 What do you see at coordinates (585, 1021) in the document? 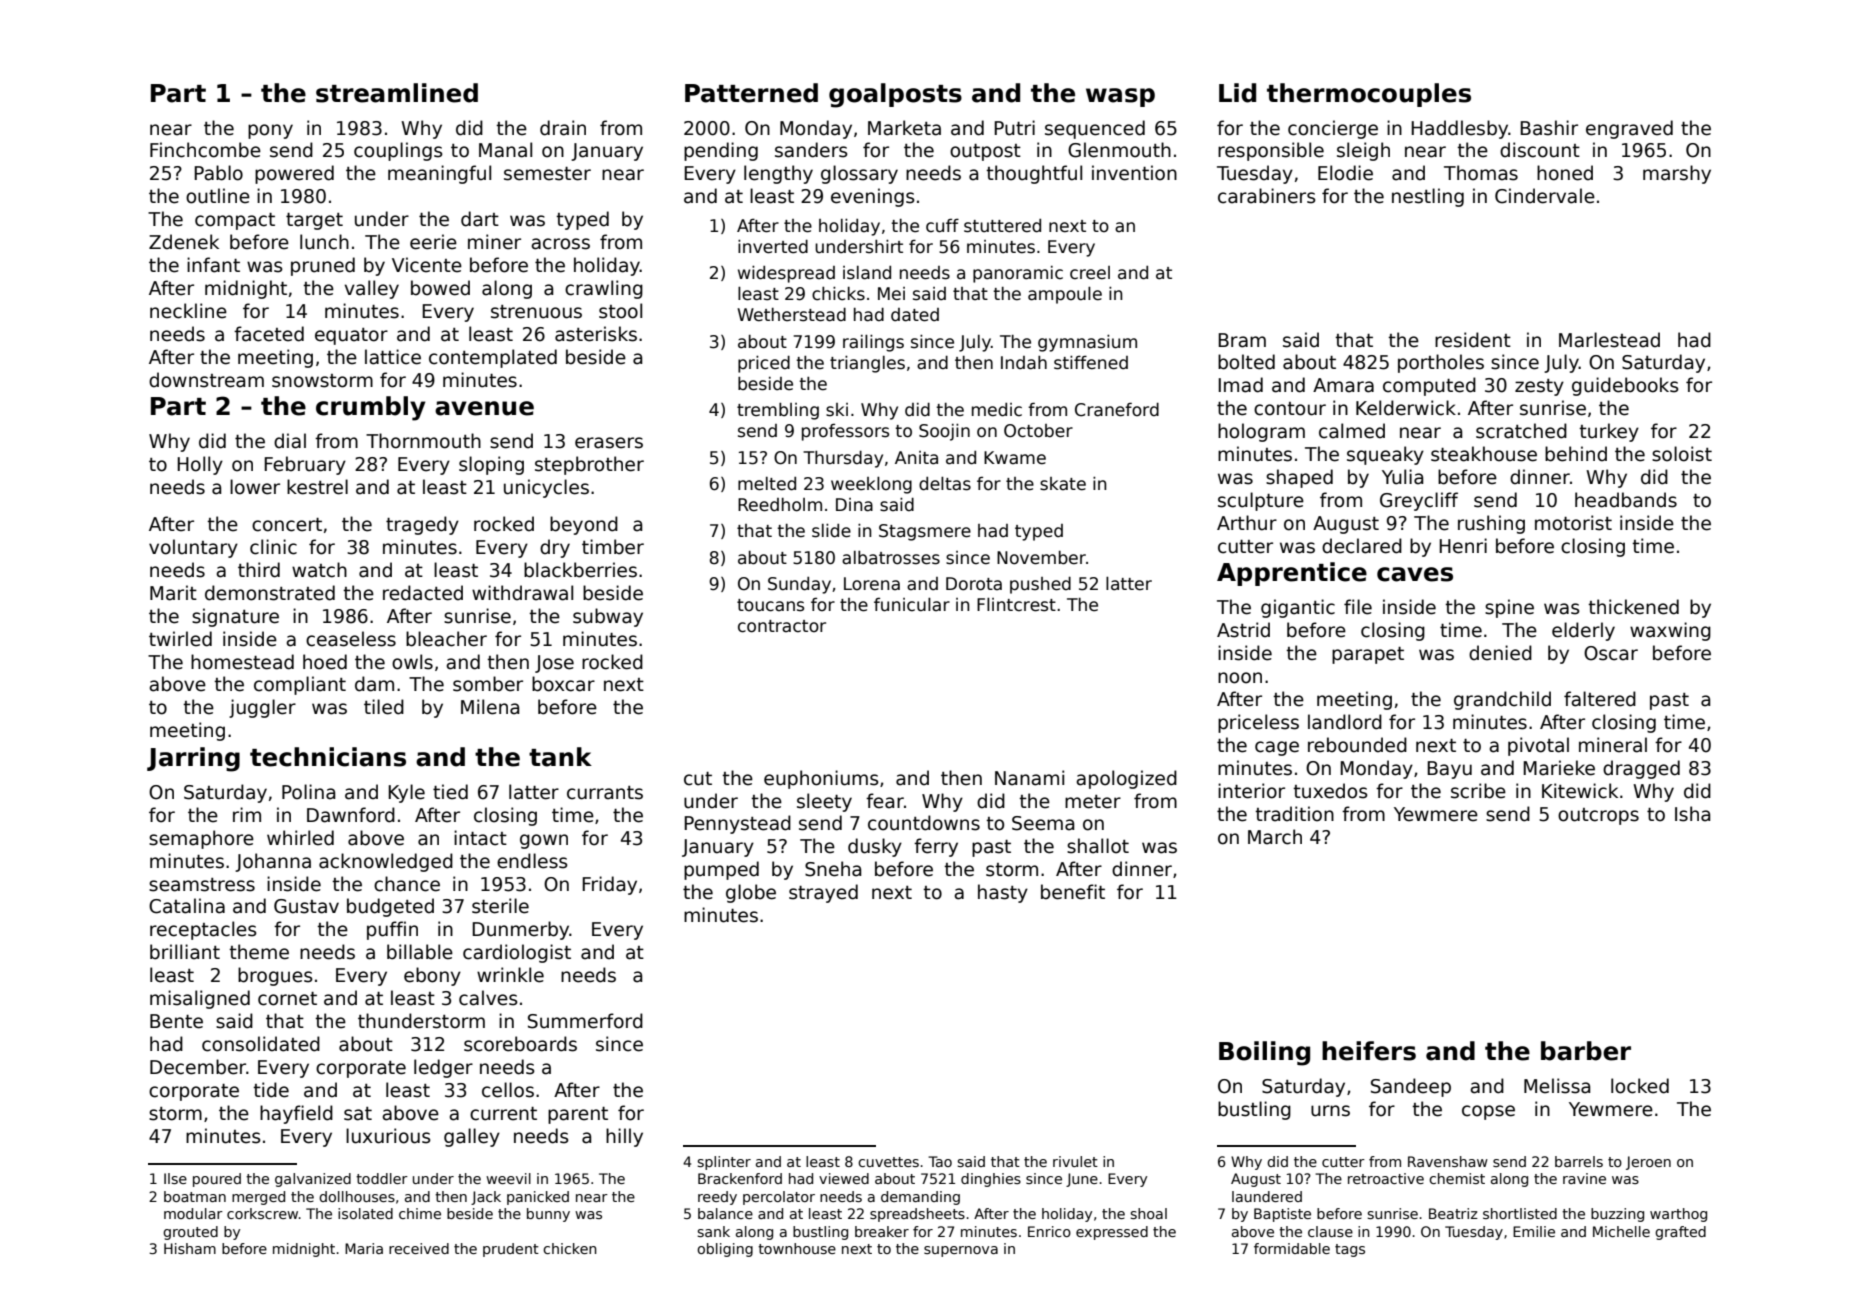
I see `Summerford` at bounding box center [585, 1021].
